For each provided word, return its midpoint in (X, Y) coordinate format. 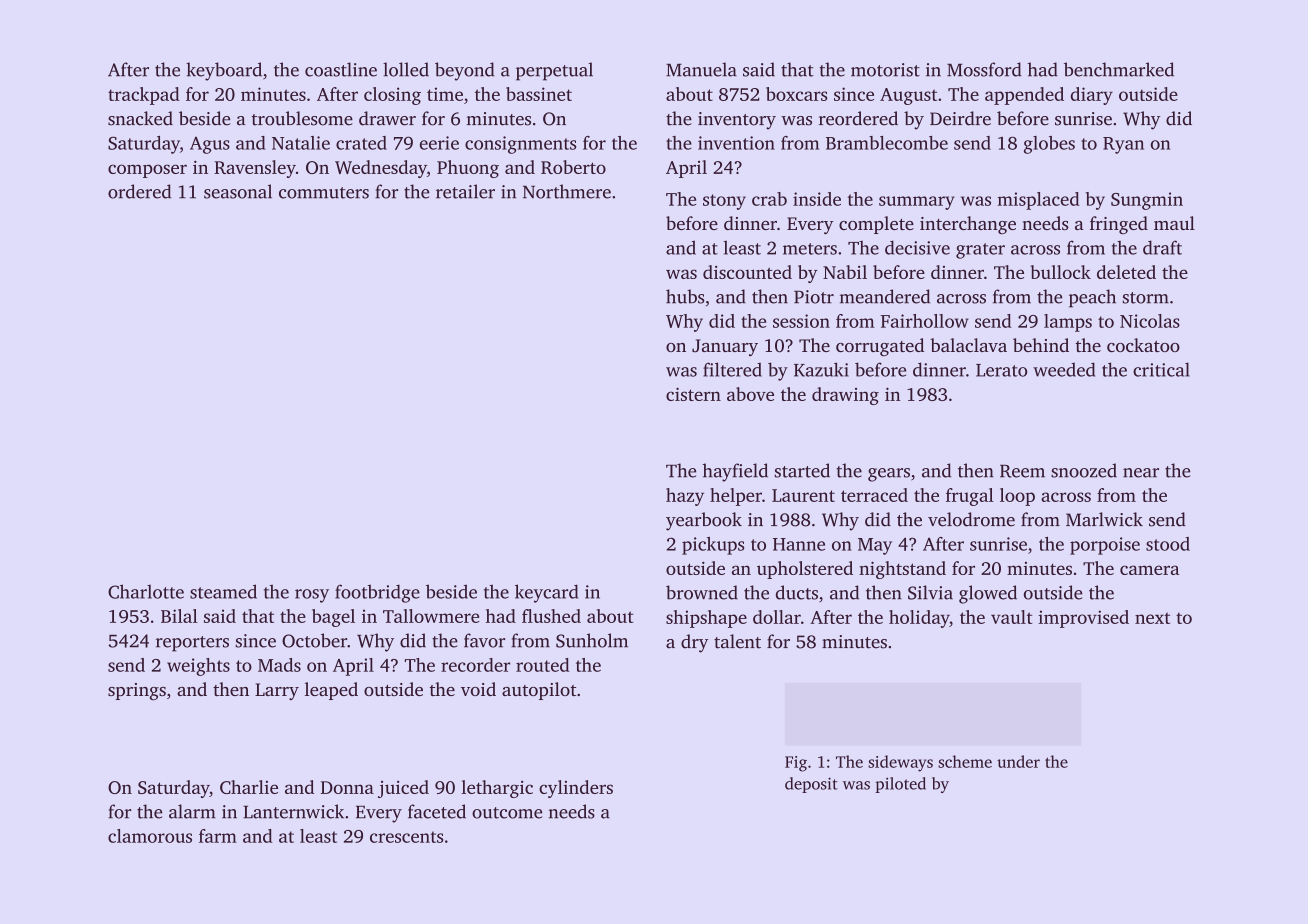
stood (1168, 544)
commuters (324, 193)
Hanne (799, 544)
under (1018, 761)
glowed (988, 594)
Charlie (249, 787)
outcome (507, 813)
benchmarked (1119, 69)
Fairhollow (925, 321)
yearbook (704, 521)
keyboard (224, 71)
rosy (312, 596)
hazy (685, 497)
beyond (465, 71)
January (725, 347)
